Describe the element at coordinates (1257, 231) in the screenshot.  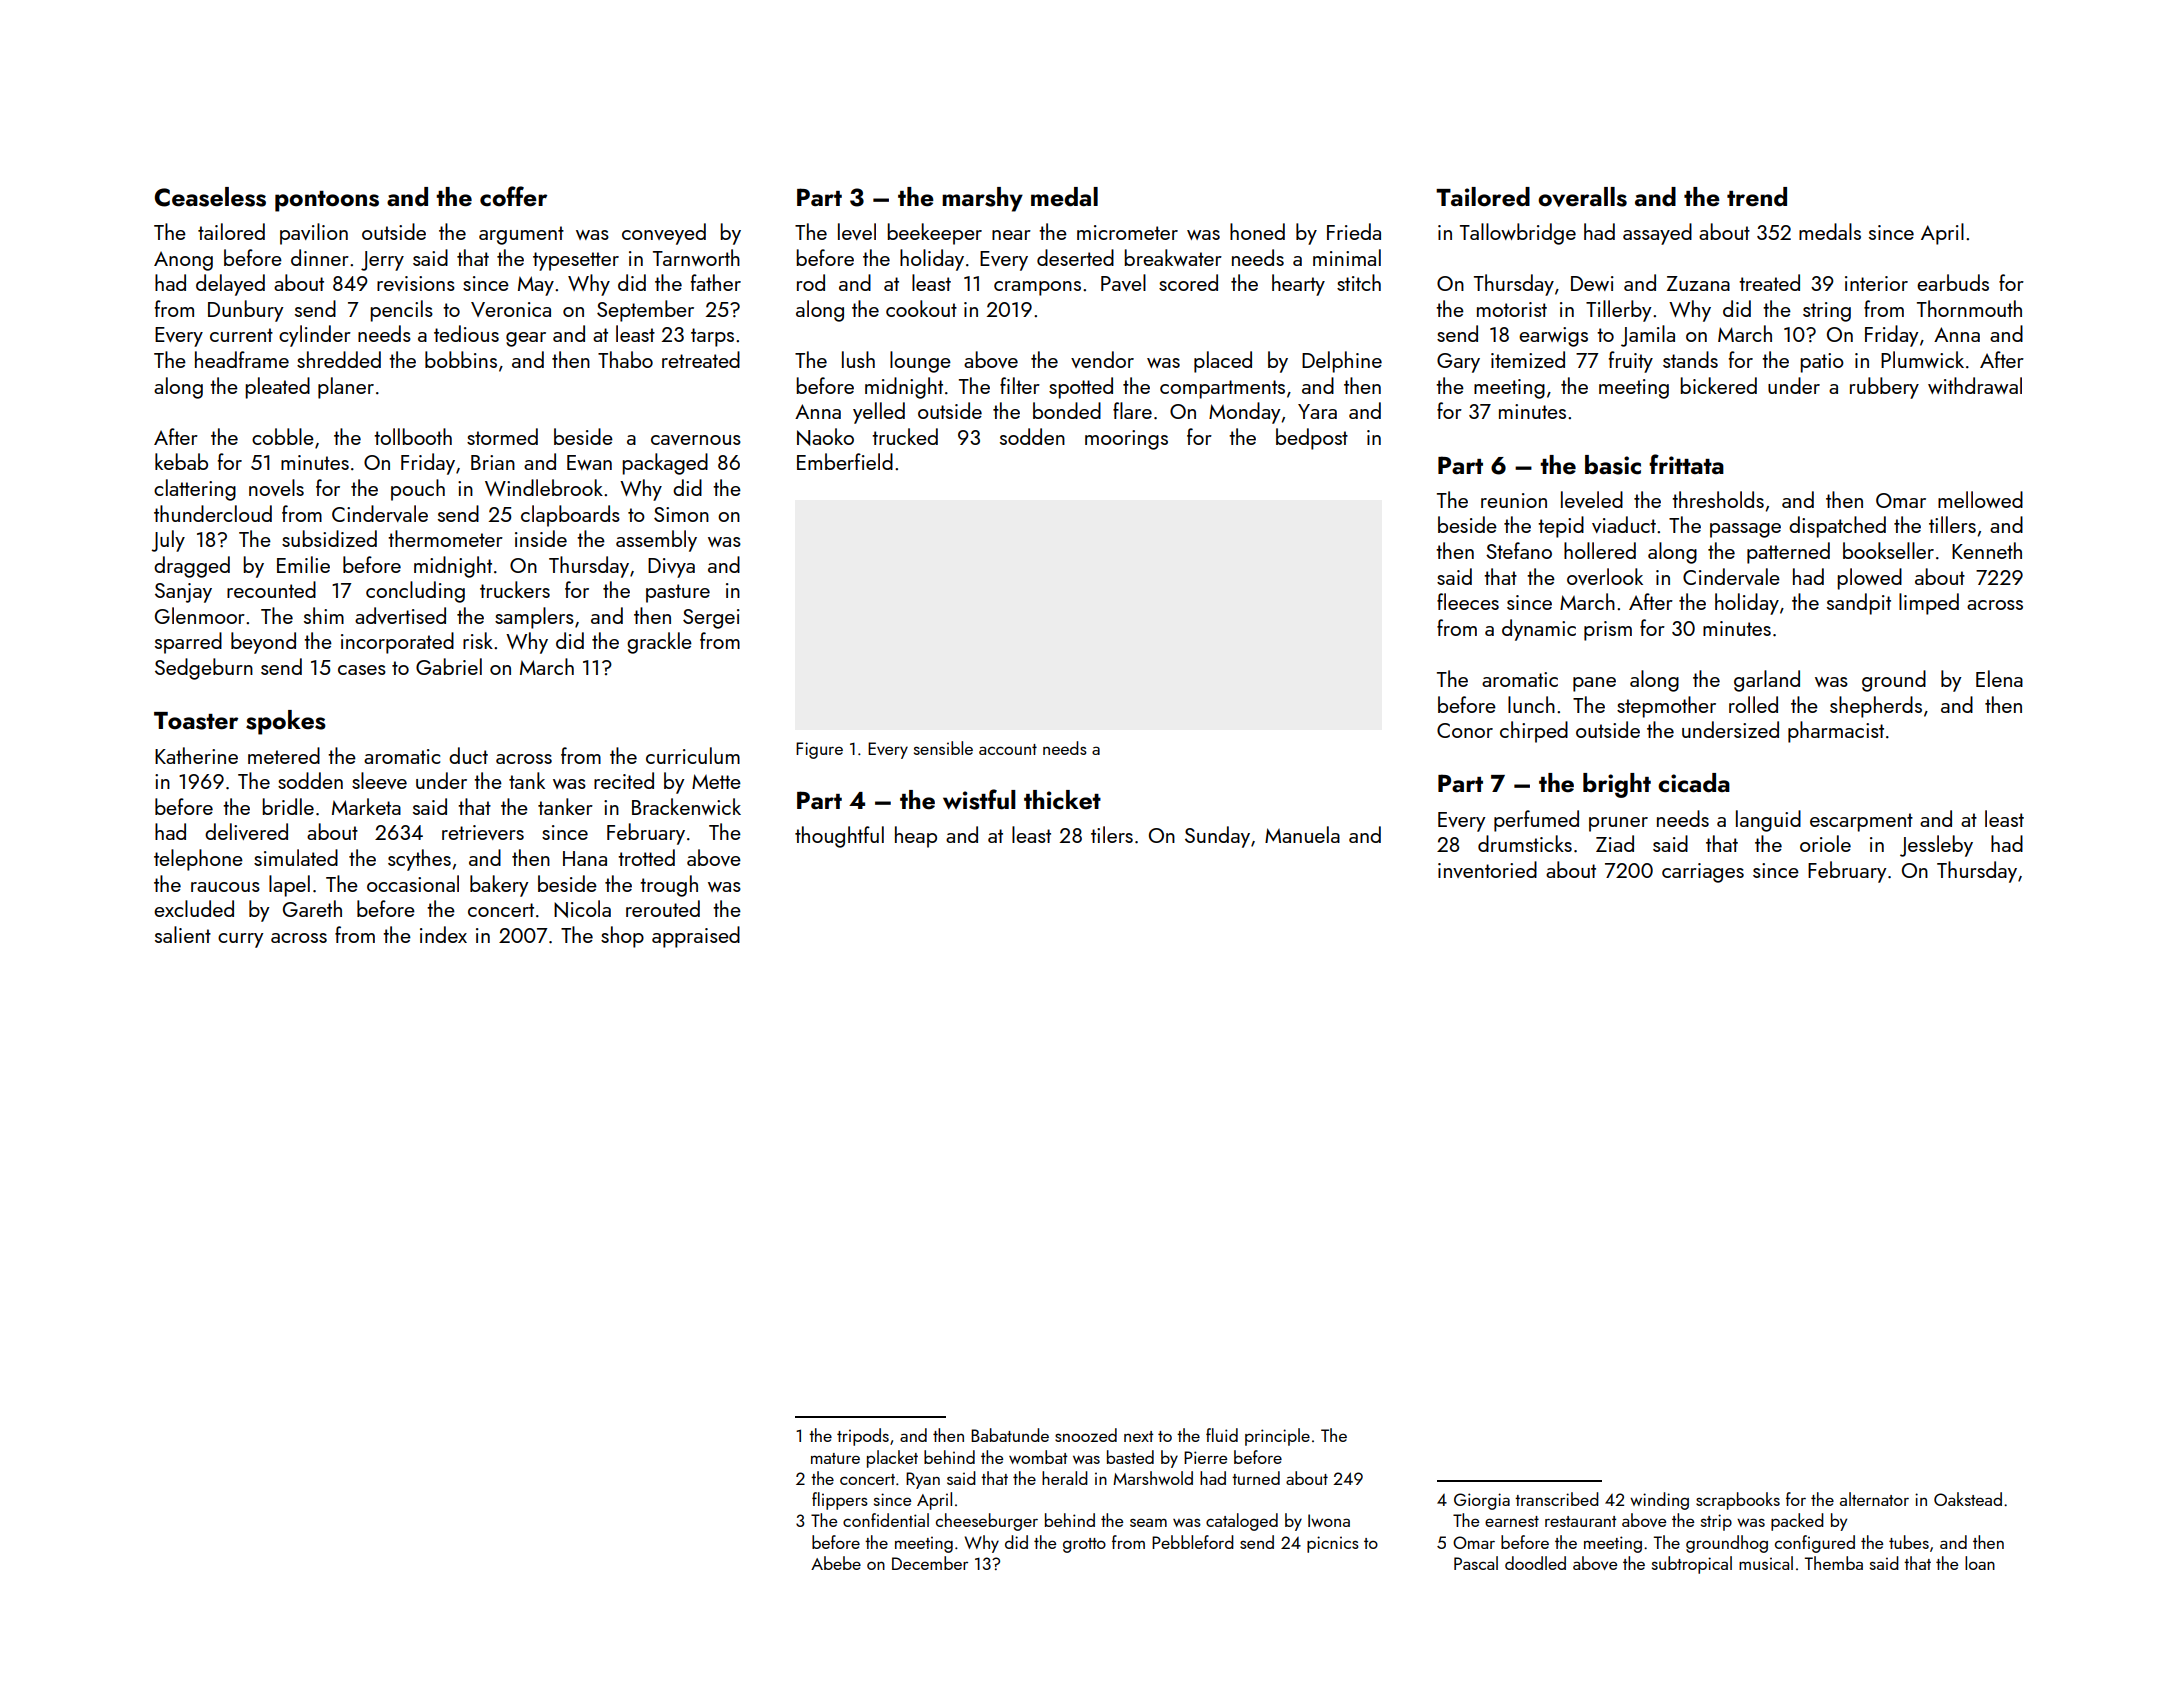
I see `honed` at that location.
